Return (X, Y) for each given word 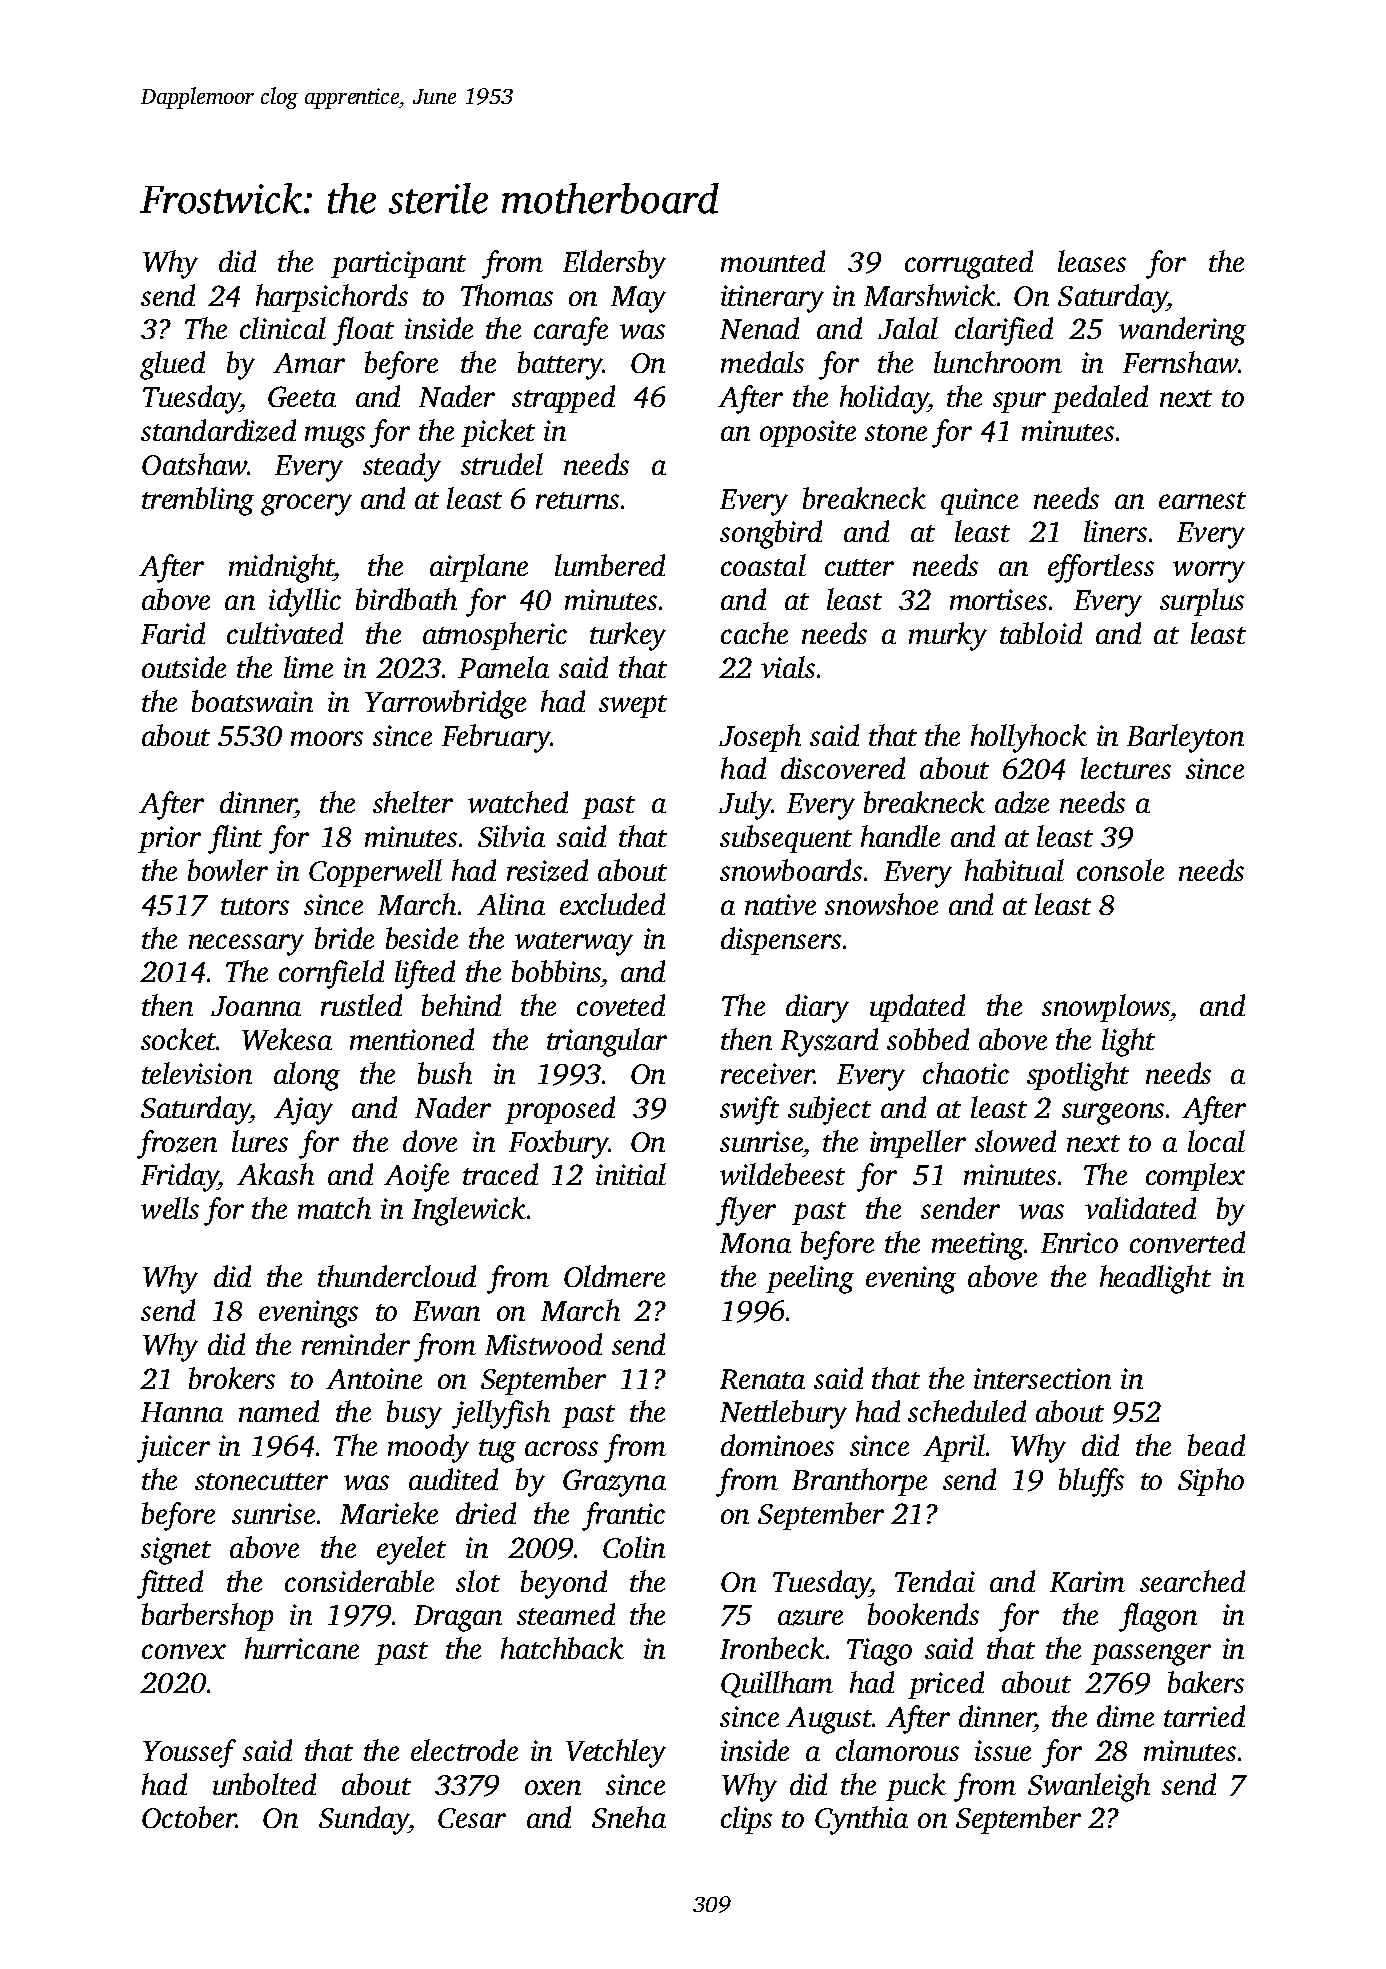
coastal (763, 565)
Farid (173, 633)
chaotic (966, 1073)
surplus (1202, 602)
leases (1092, 261)
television (197, 1073)
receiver (767, 1073)
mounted (773, 261)
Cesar (472, 1818)
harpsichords (332, 298)
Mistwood (543, 1344)
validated (1140, 1208)
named (279, 1411)
